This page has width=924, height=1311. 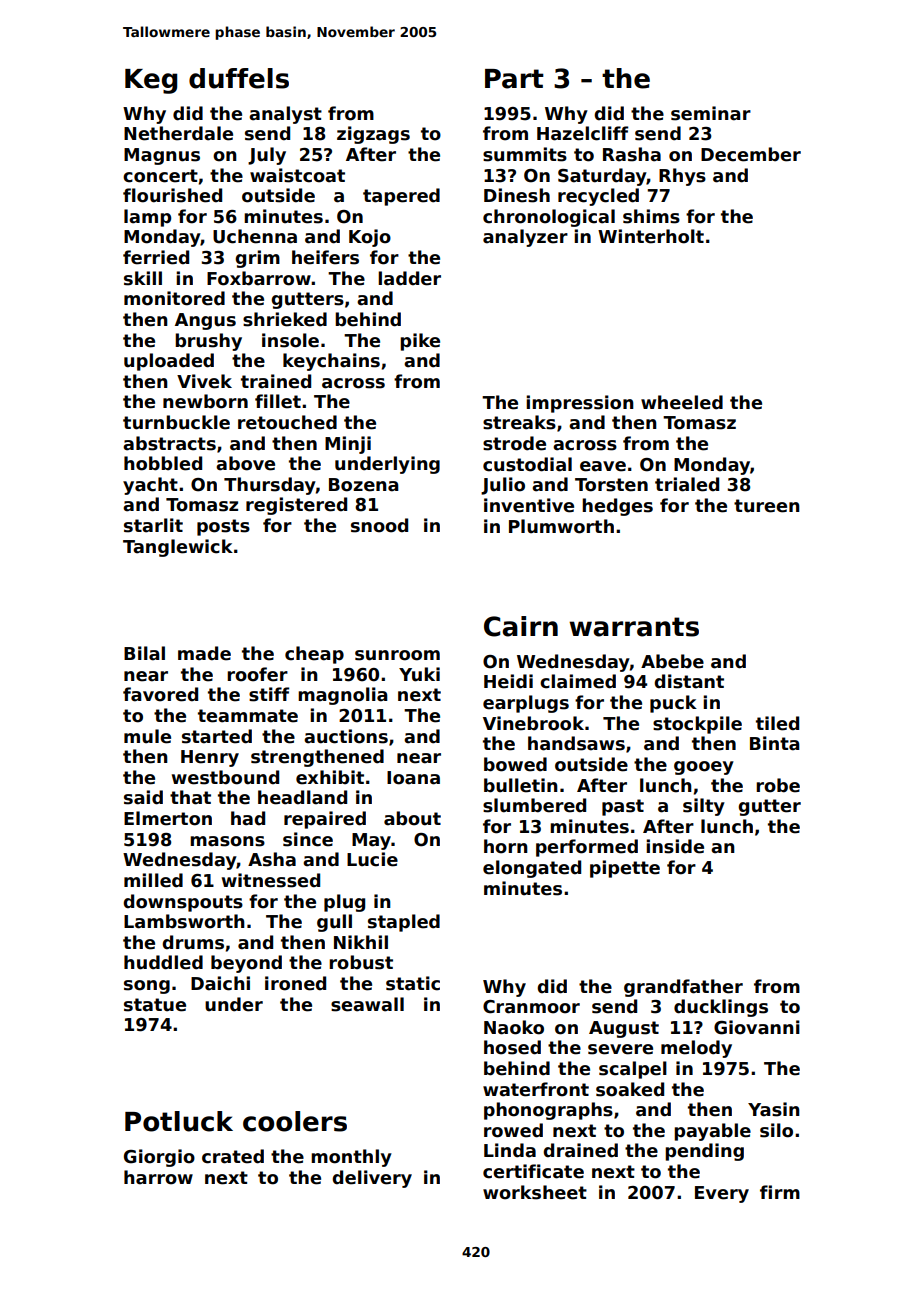 What do you see at coordinates (767, 506) in the page?
I see `tureen` at bounding box center [767, 506].
